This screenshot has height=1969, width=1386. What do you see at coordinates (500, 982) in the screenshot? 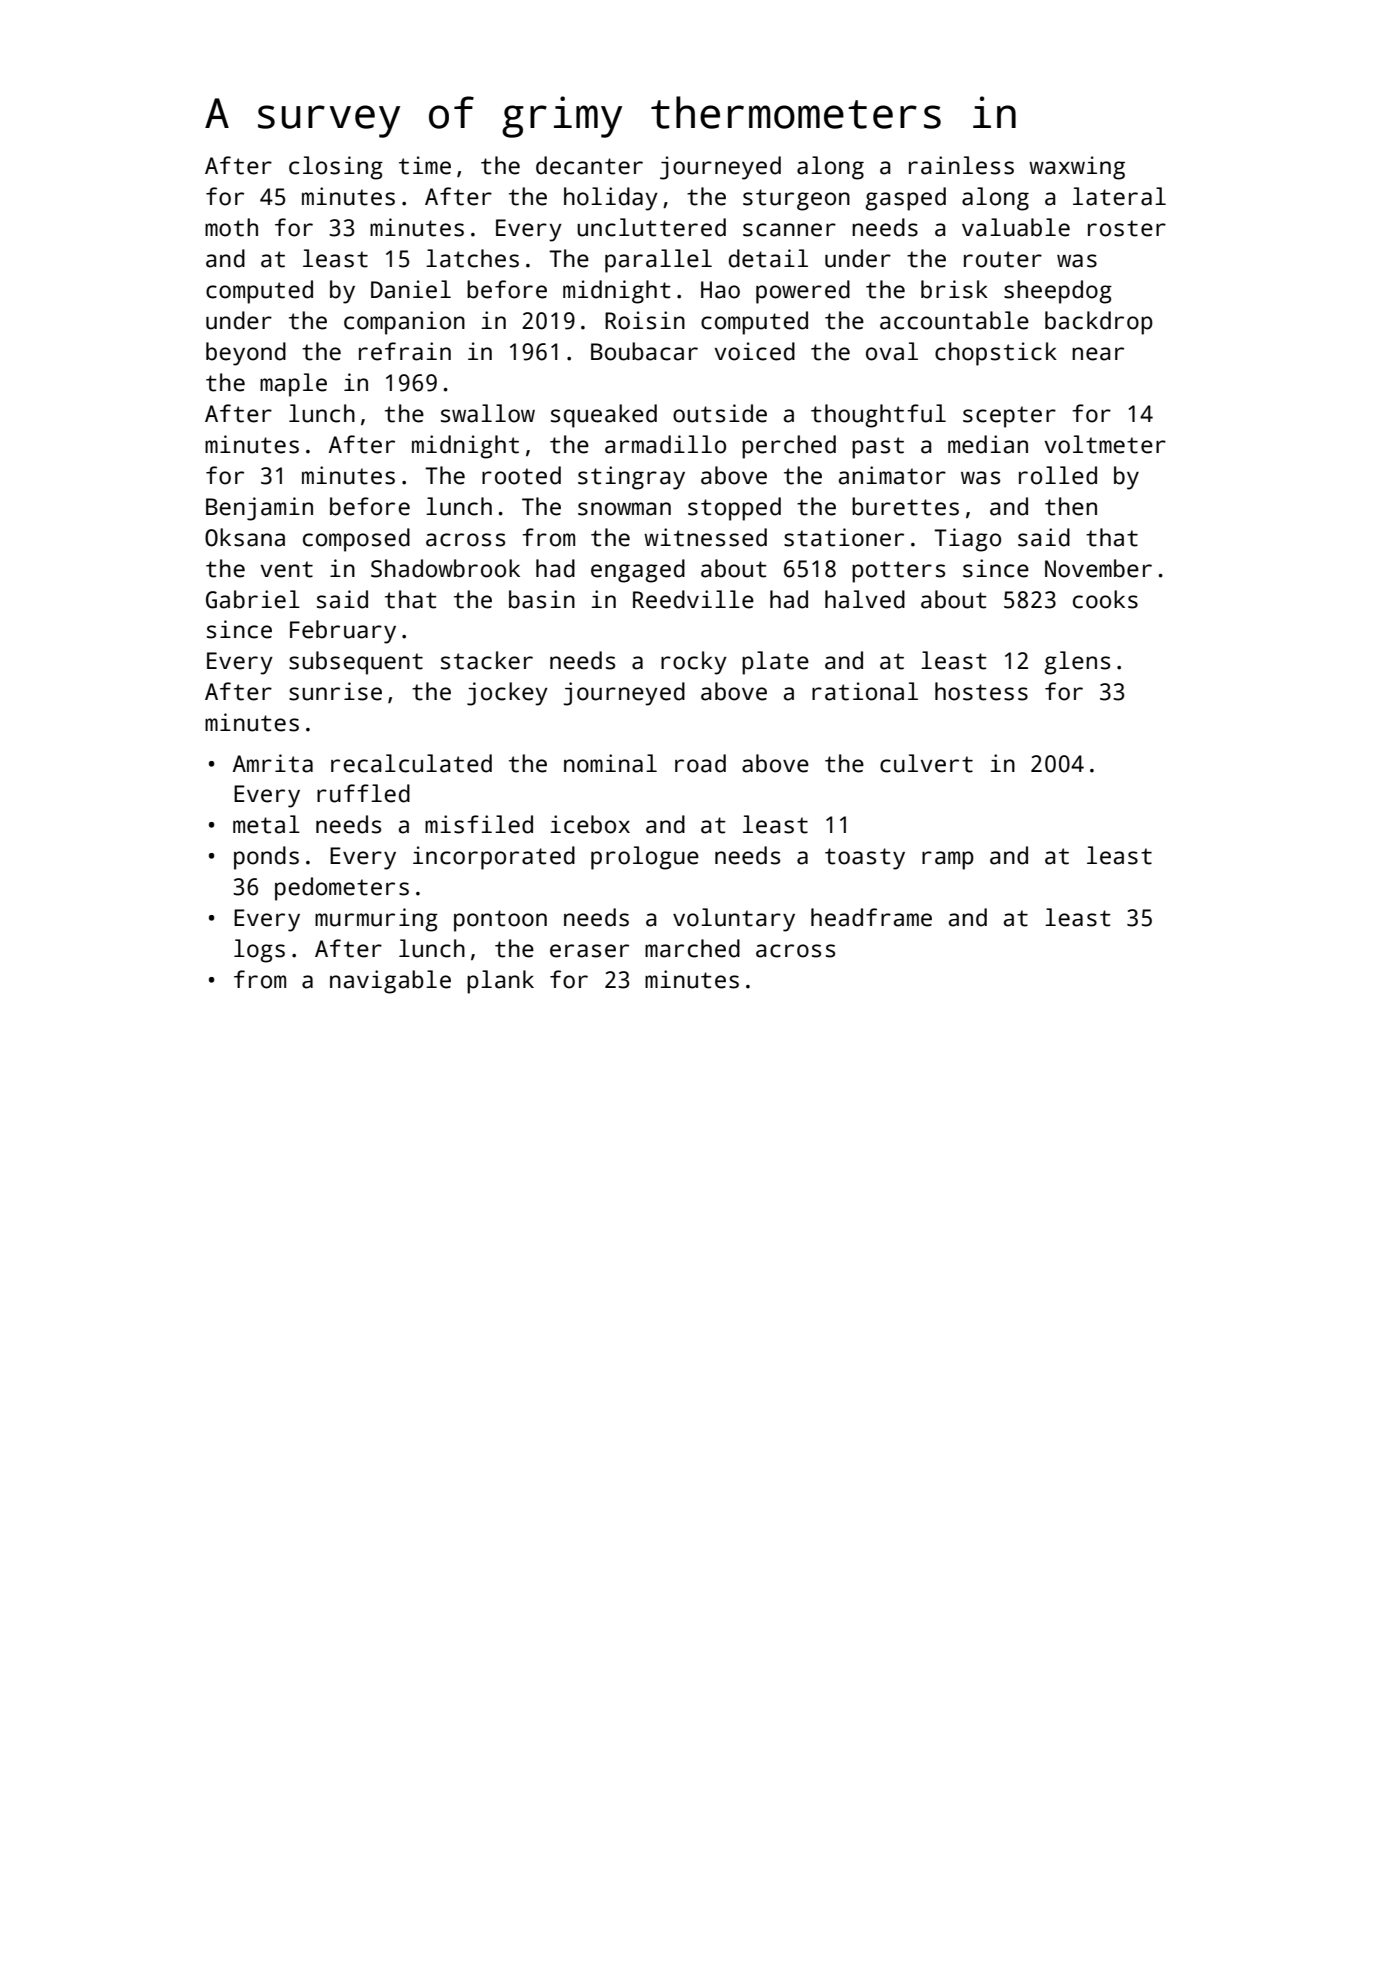
I see `plank` at bounding box center [500, 982].
